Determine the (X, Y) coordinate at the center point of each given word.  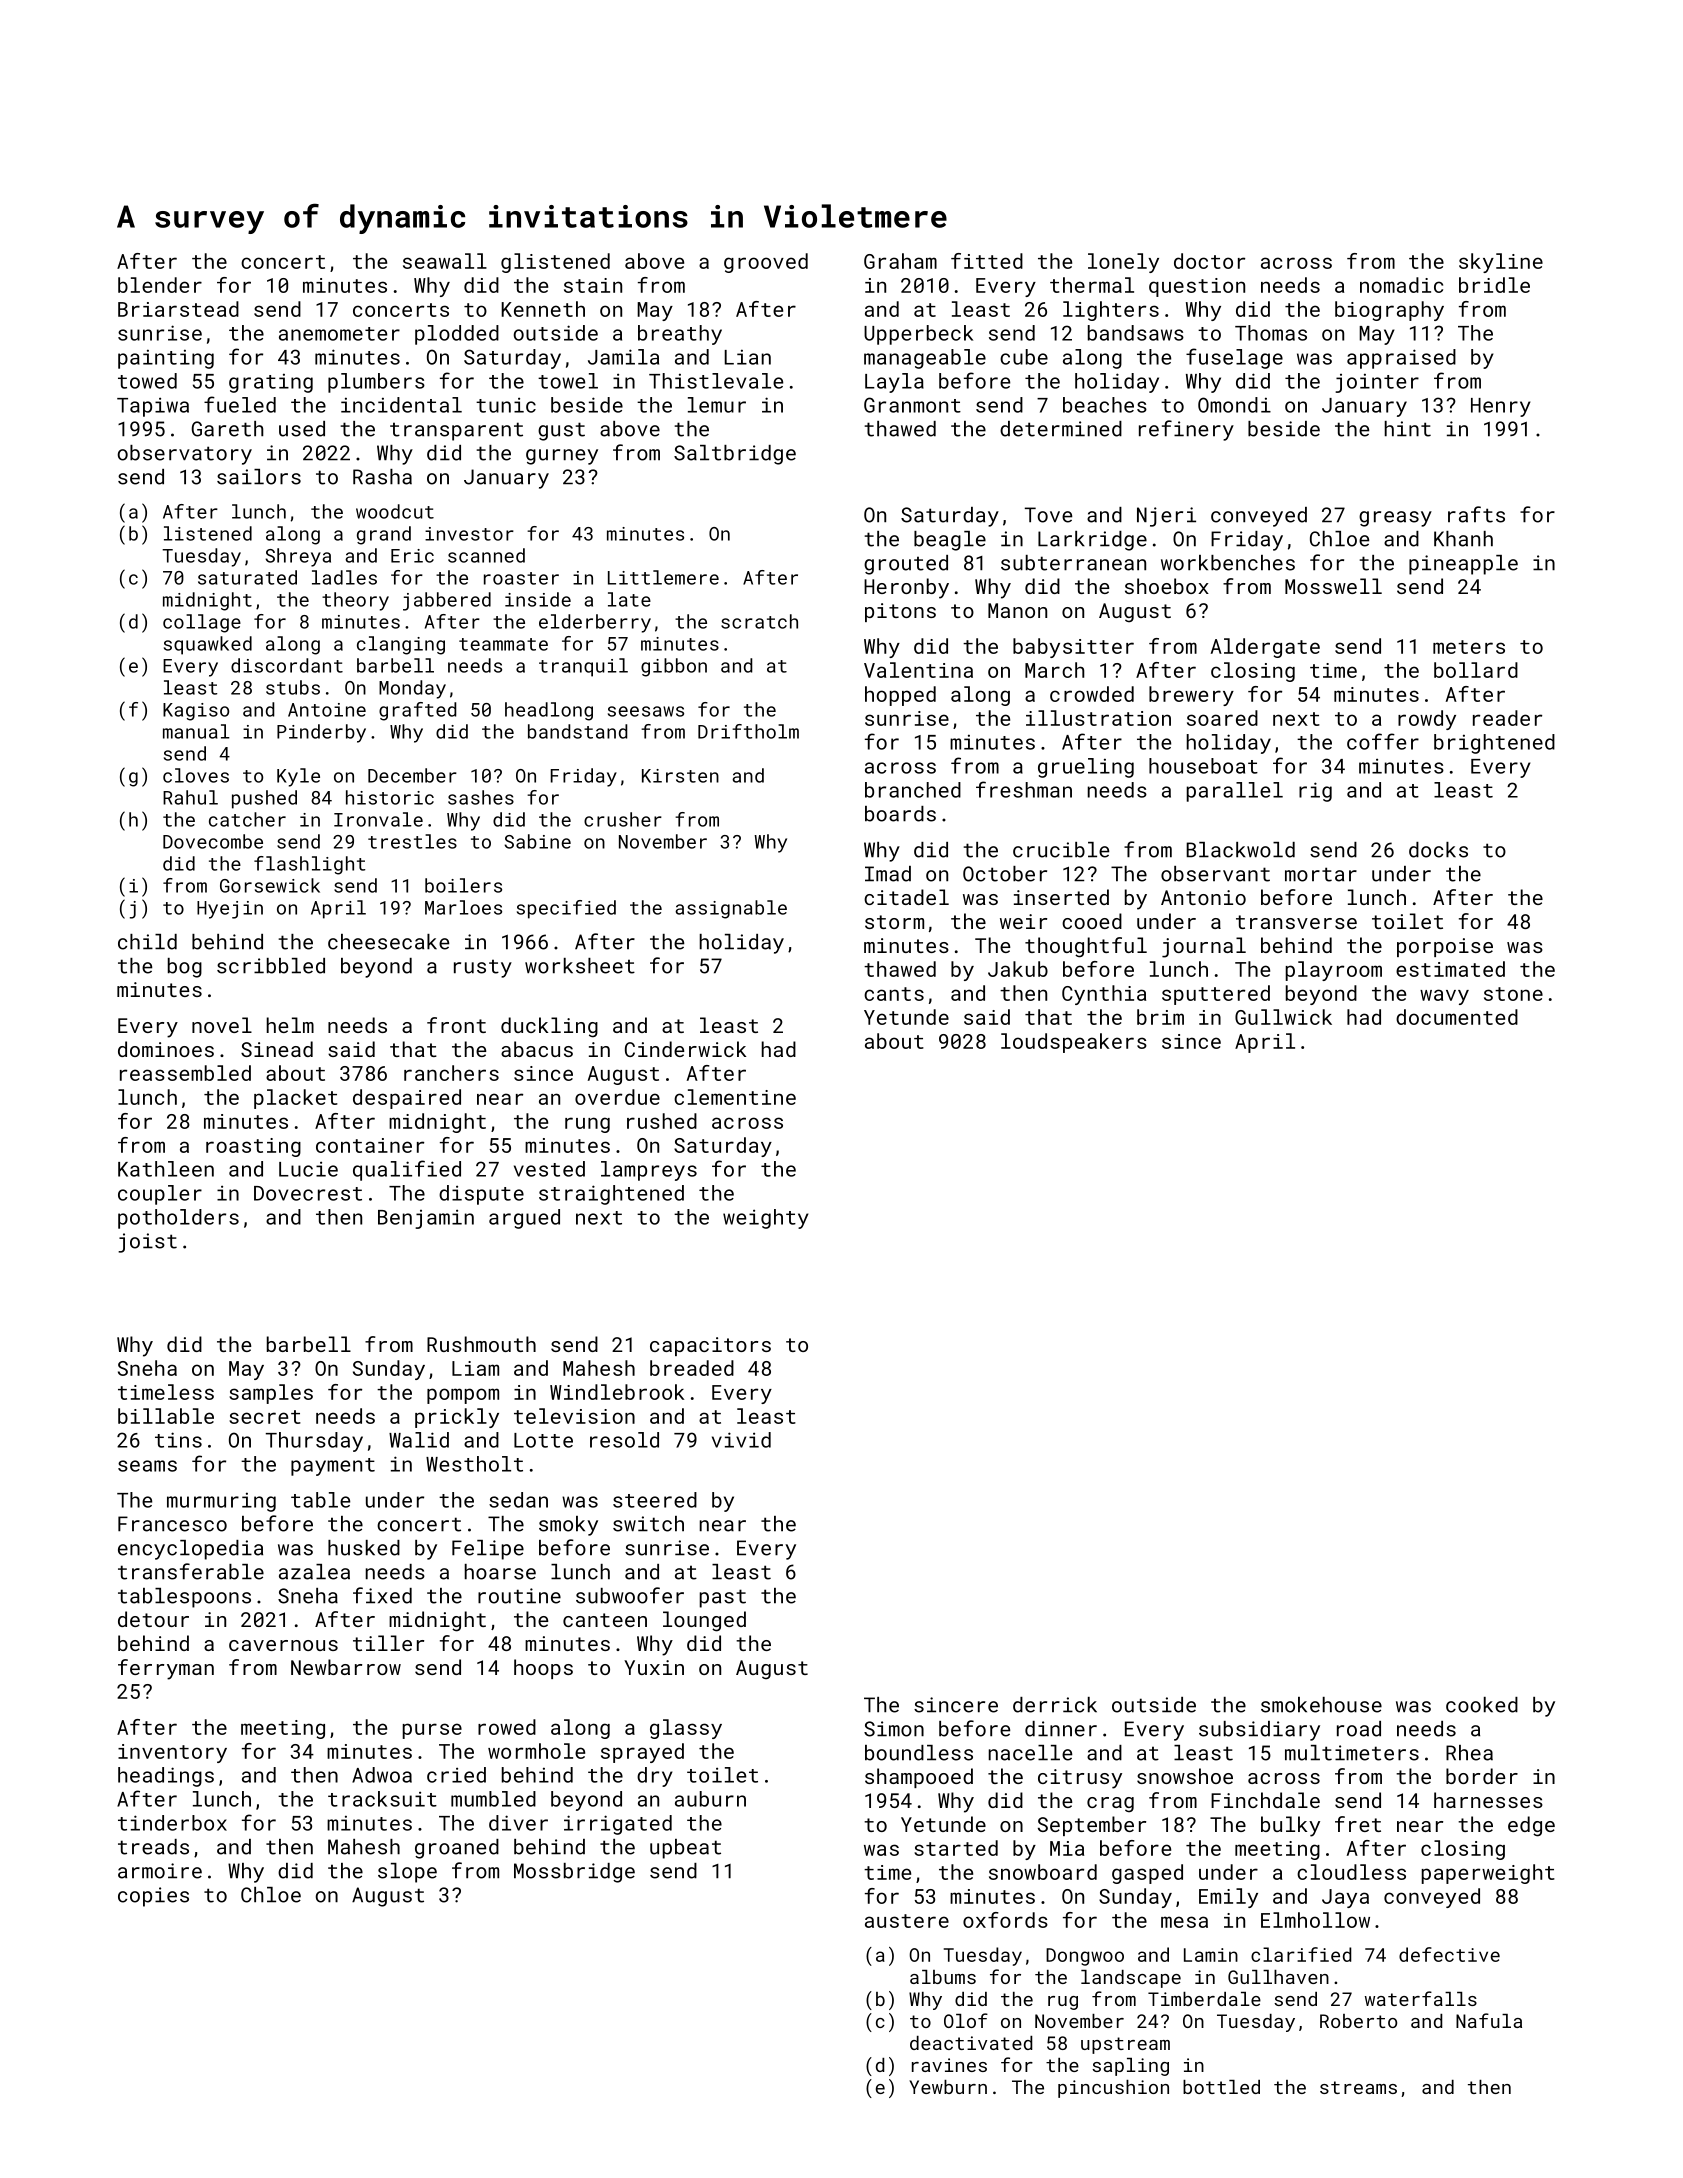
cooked (1482, 1705)
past (723, 1598)
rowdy (1427, 720)
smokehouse (1321, 1705)
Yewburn (948, 2087)
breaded (692, 1368)
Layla (894, 383)
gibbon (674, 667)
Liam (475, 1368)
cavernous (283, 1645)
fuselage (1234, 358)
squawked (208, 645)
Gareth (227, 429)
